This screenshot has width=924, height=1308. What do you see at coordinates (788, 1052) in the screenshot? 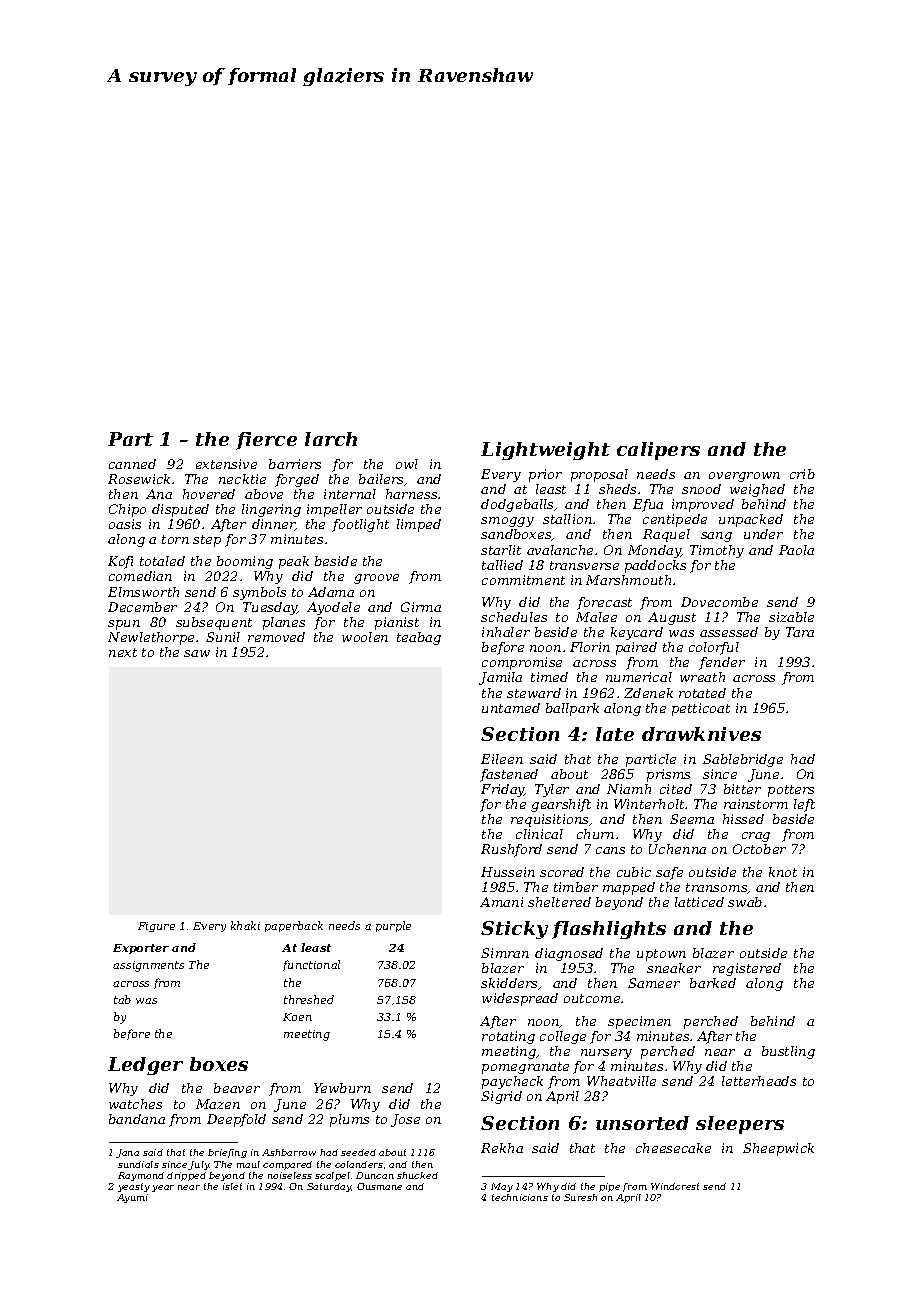
I see `bustling` at bounding box center [788, 1052].
